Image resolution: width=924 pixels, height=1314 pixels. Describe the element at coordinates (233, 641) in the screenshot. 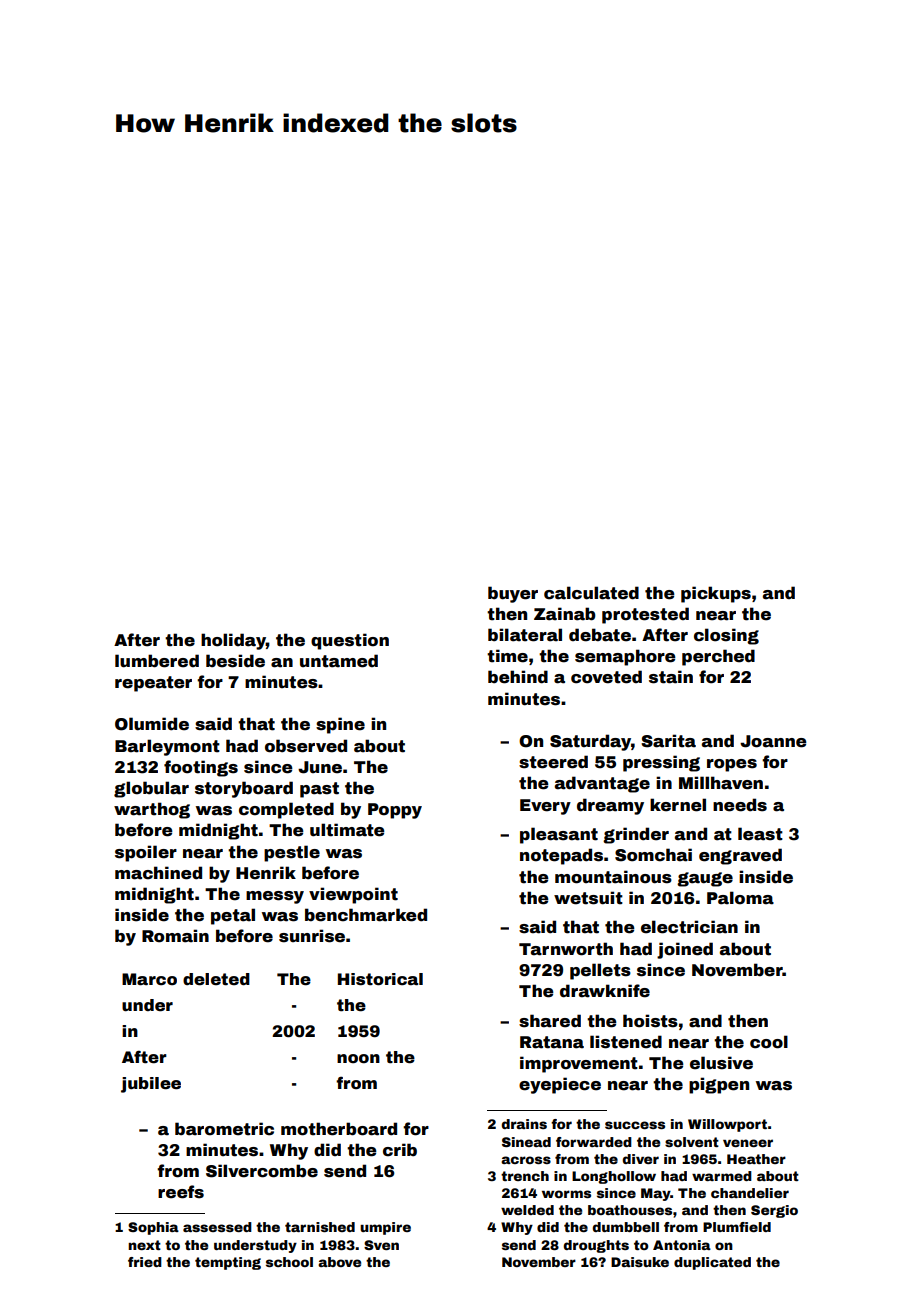

I see `holiday` at that location.
